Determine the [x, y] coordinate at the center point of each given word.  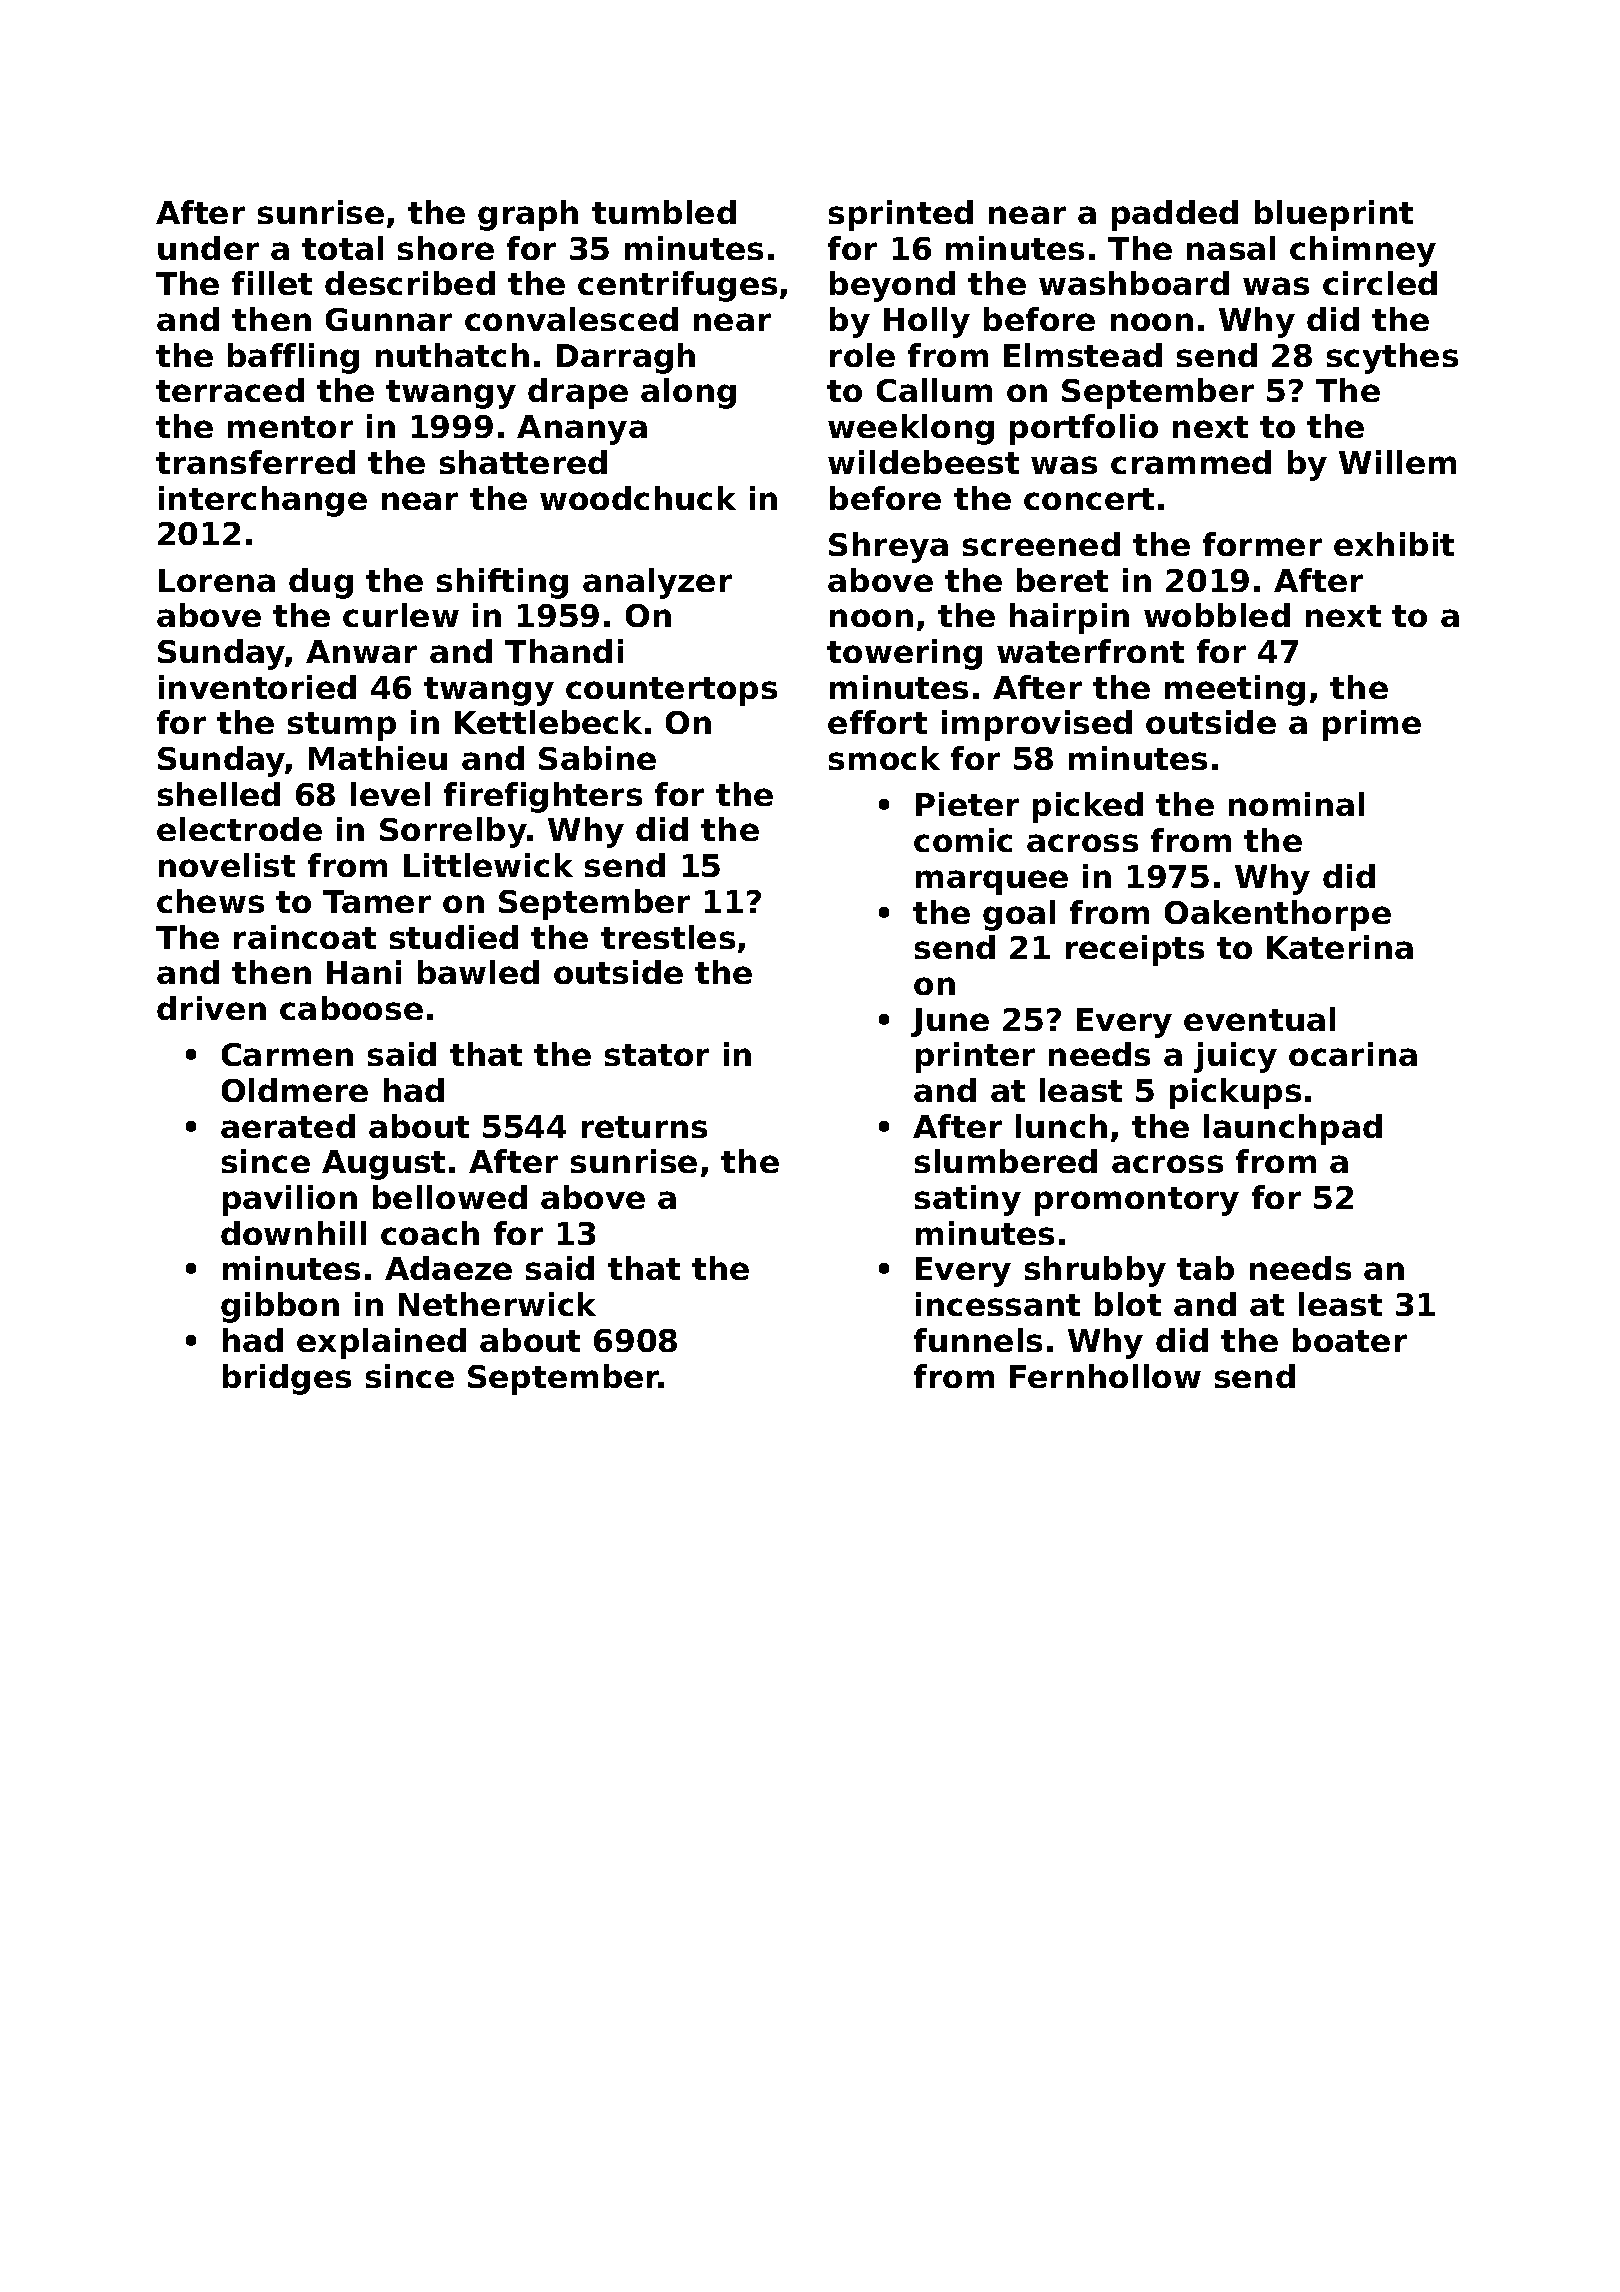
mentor [290, 427]
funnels [978, 1340]
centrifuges [677, 286]
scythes [1392, 358]
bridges [287, 1379]
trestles [668, 937]
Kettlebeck [548, 722]
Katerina [1340, 947]
